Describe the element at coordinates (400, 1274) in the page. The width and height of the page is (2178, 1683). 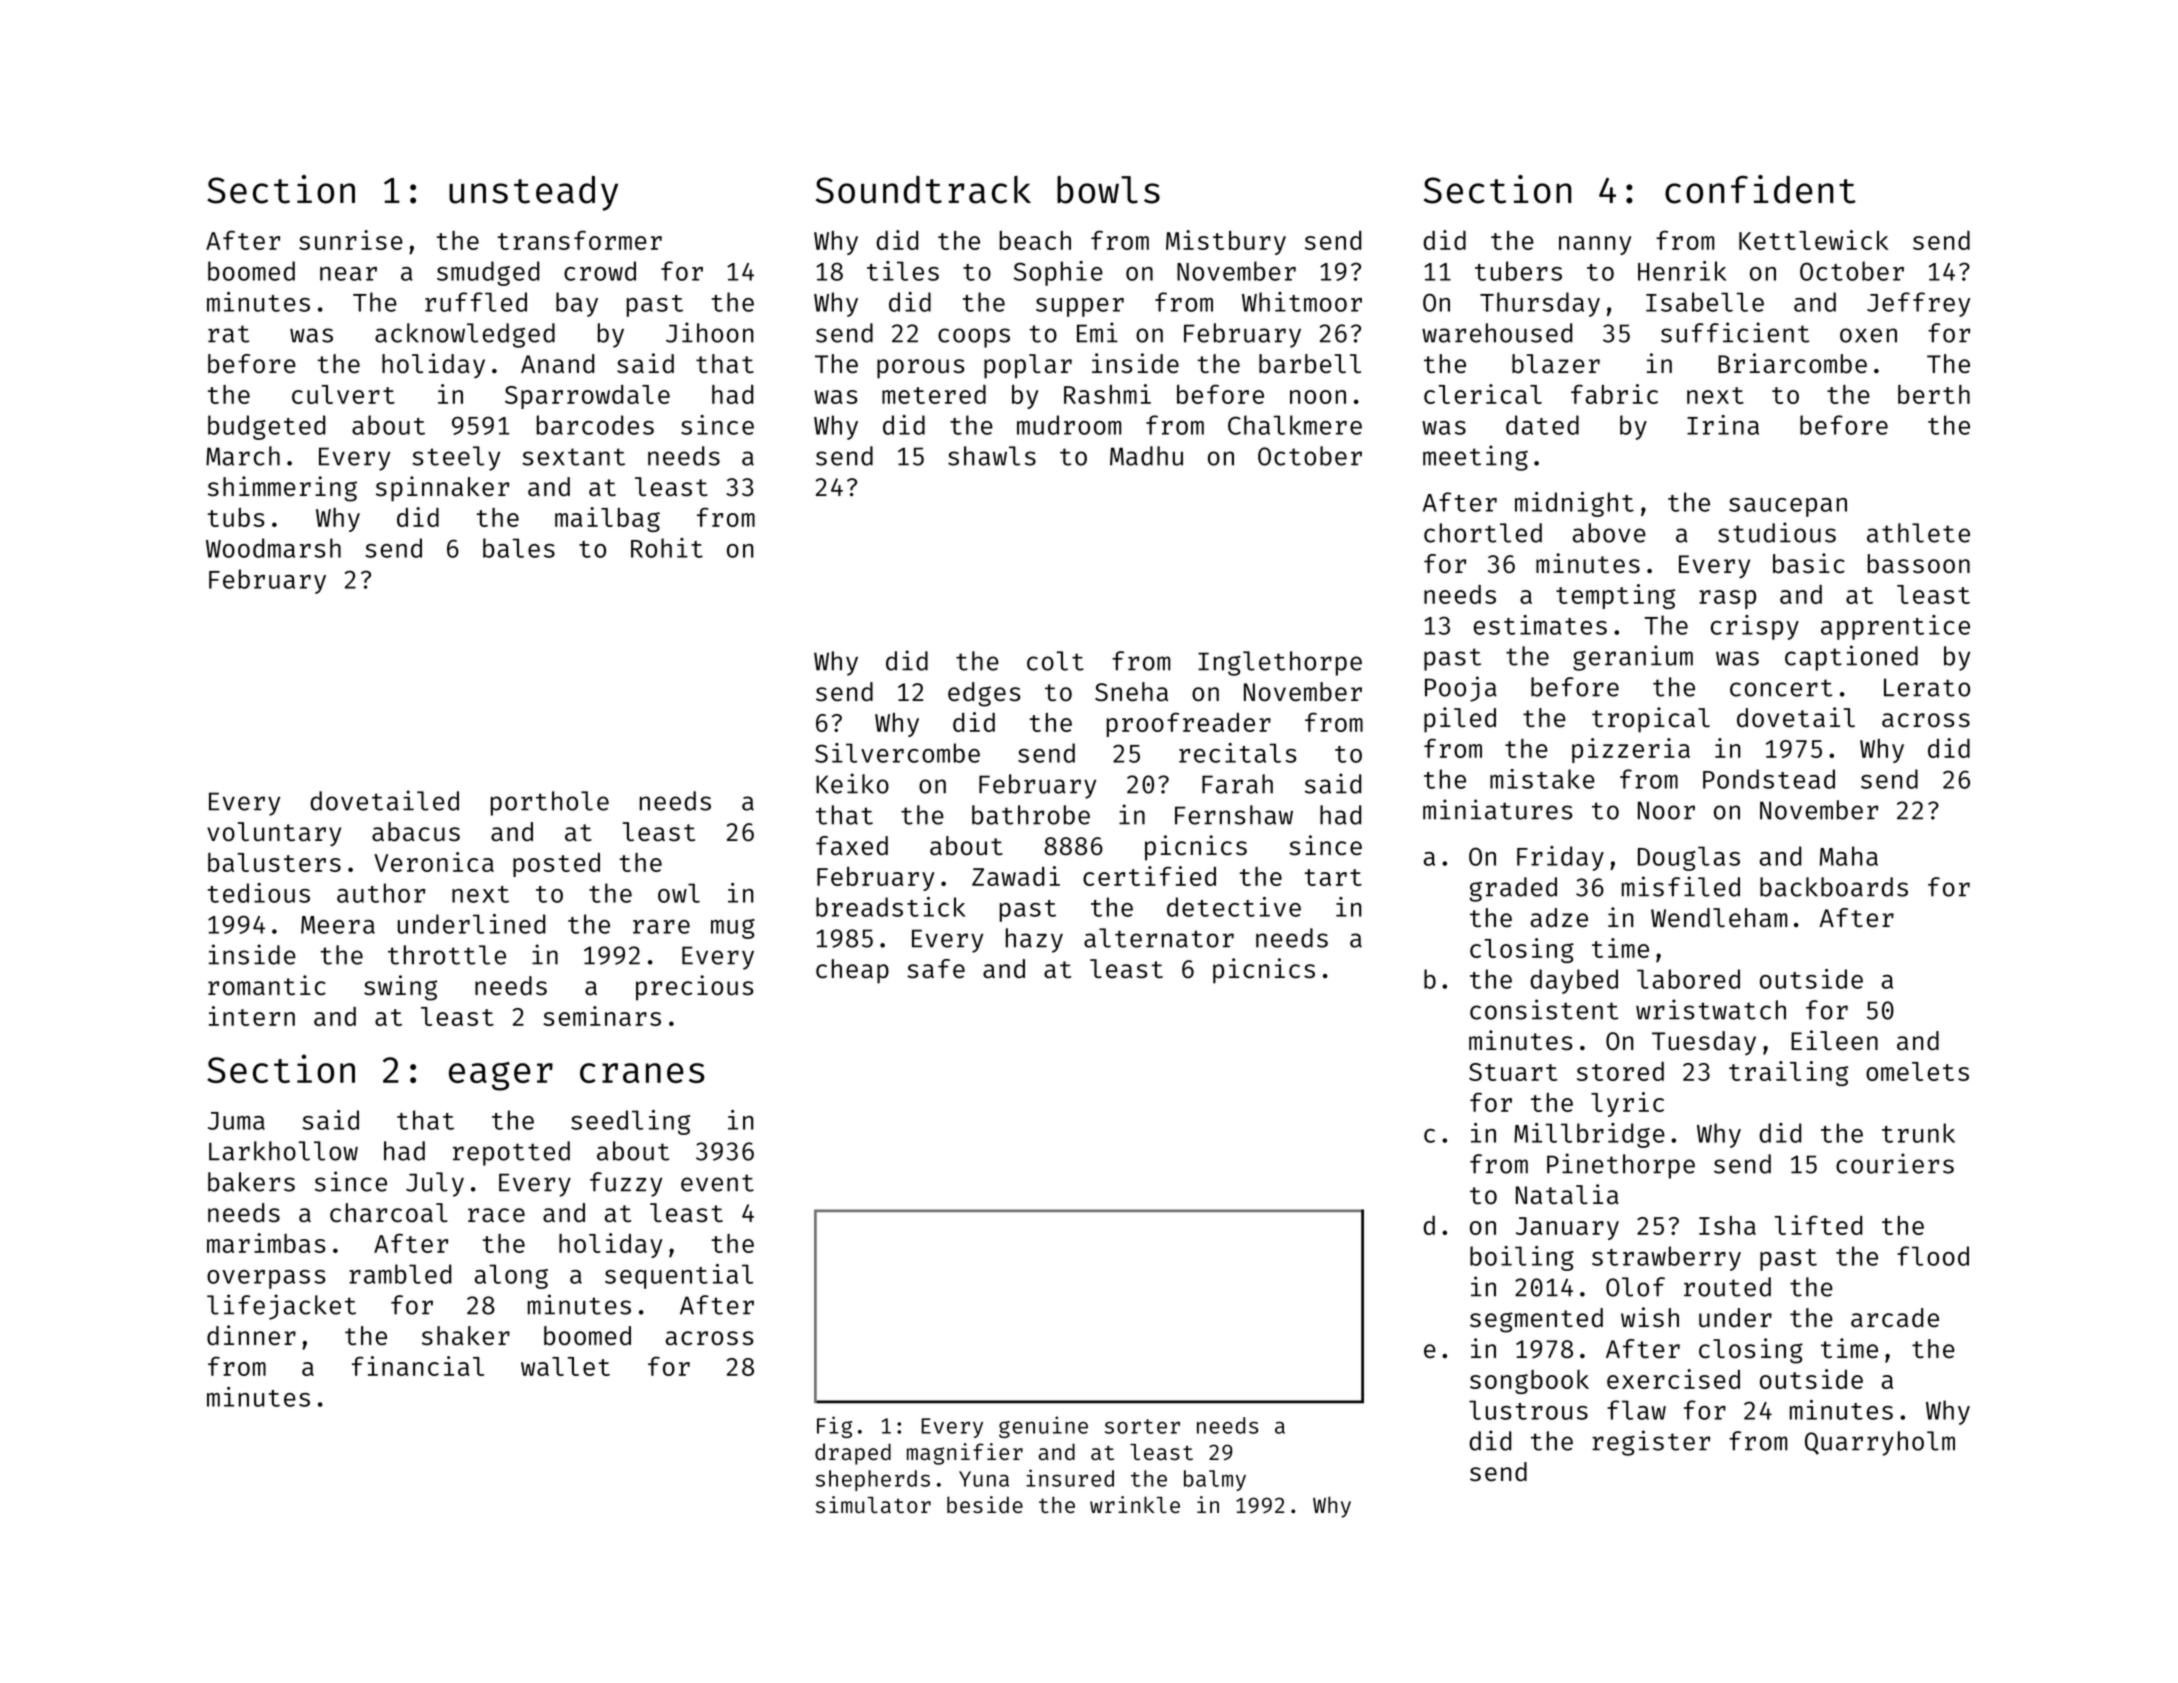
I see `rambled` at that location.
